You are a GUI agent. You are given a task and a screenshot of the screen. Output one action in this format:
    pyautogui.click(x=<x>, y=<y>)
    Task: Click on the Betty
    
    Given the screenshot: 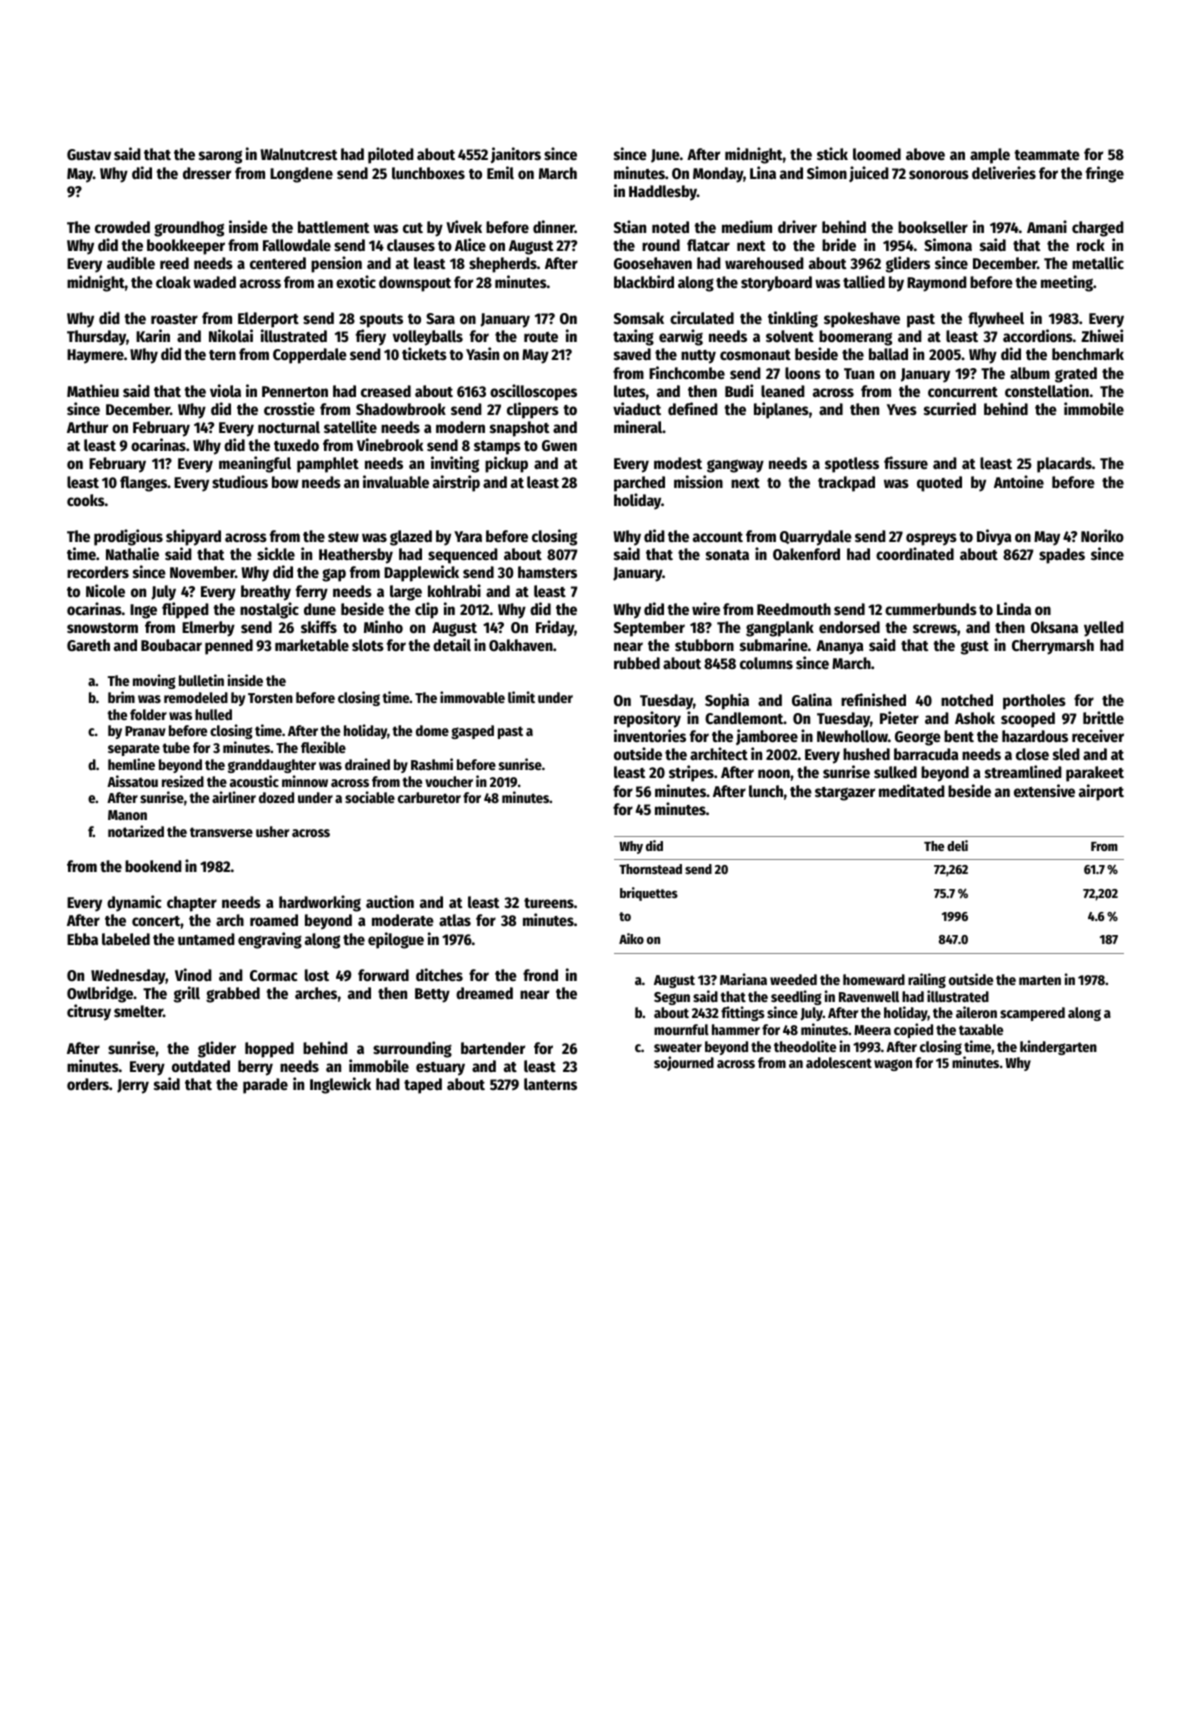 What is the action you would take?
    pyautogui.click(x=432, y=995)
